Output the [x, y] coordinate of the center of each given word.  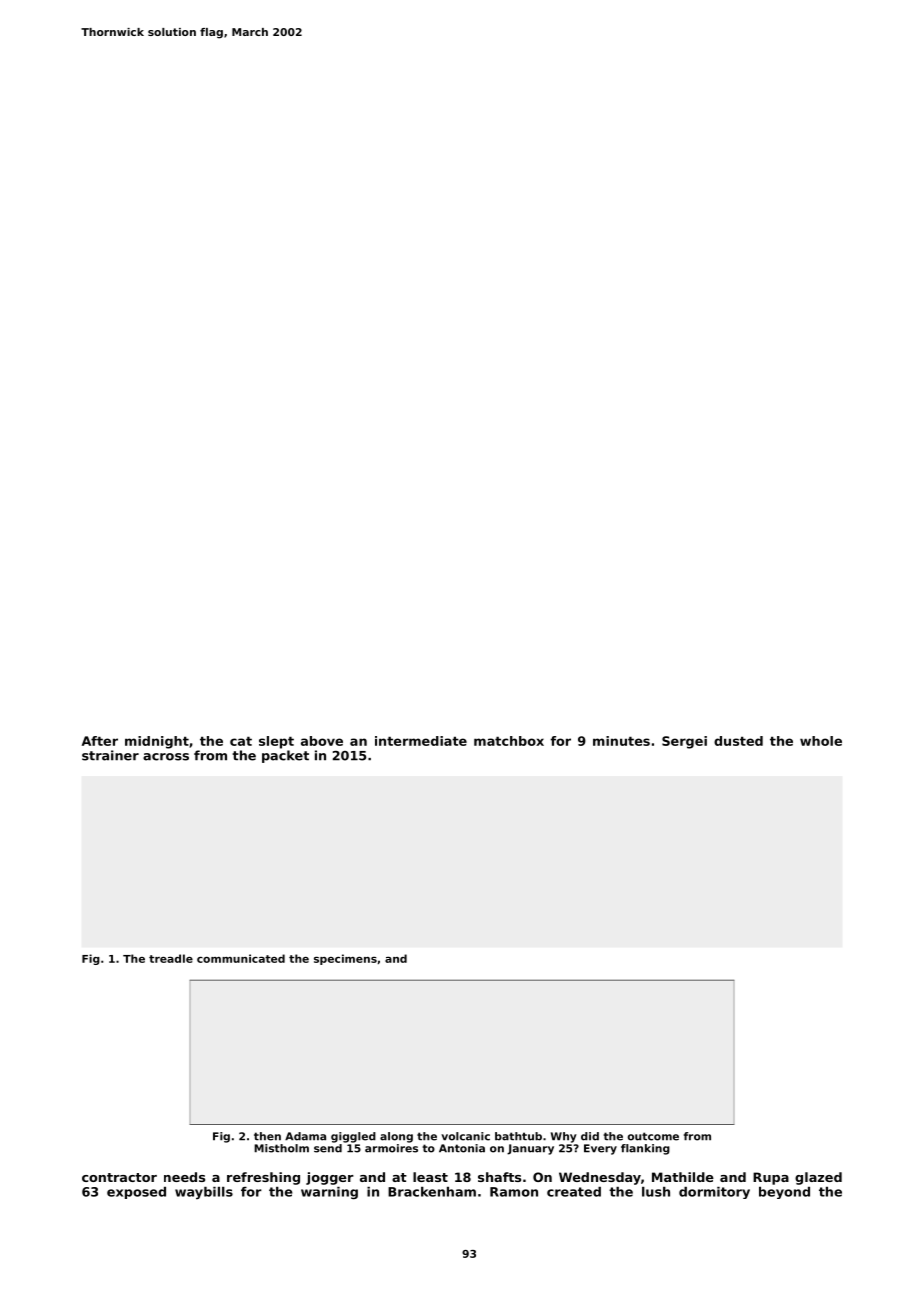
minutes [621, 741]
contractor [119, 1177]
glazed [818, 1178]
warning [329, 1193]
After [100, 741]
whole [821, 741]
